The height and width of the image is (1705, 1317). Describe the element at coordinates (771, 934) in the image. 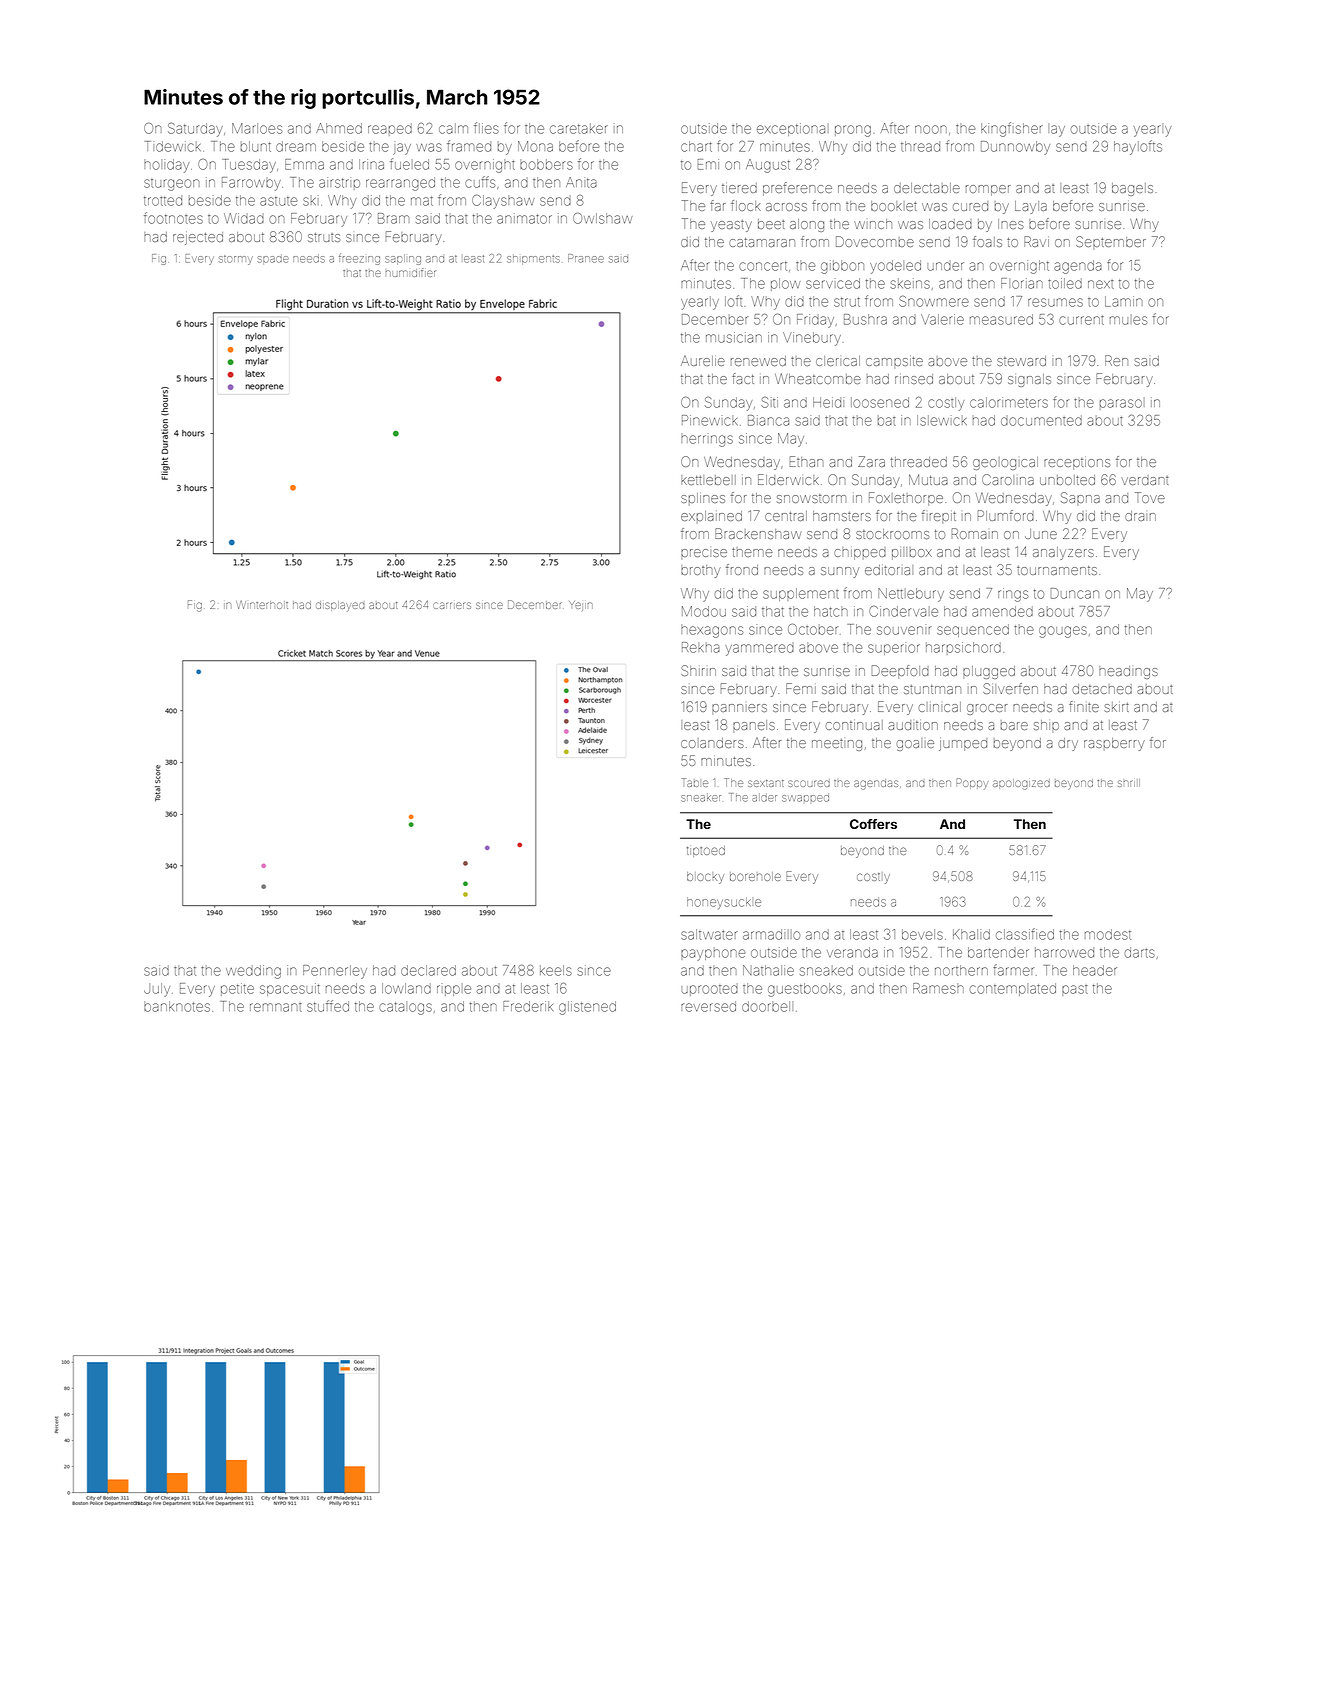

I see `armadillo` at that location.
